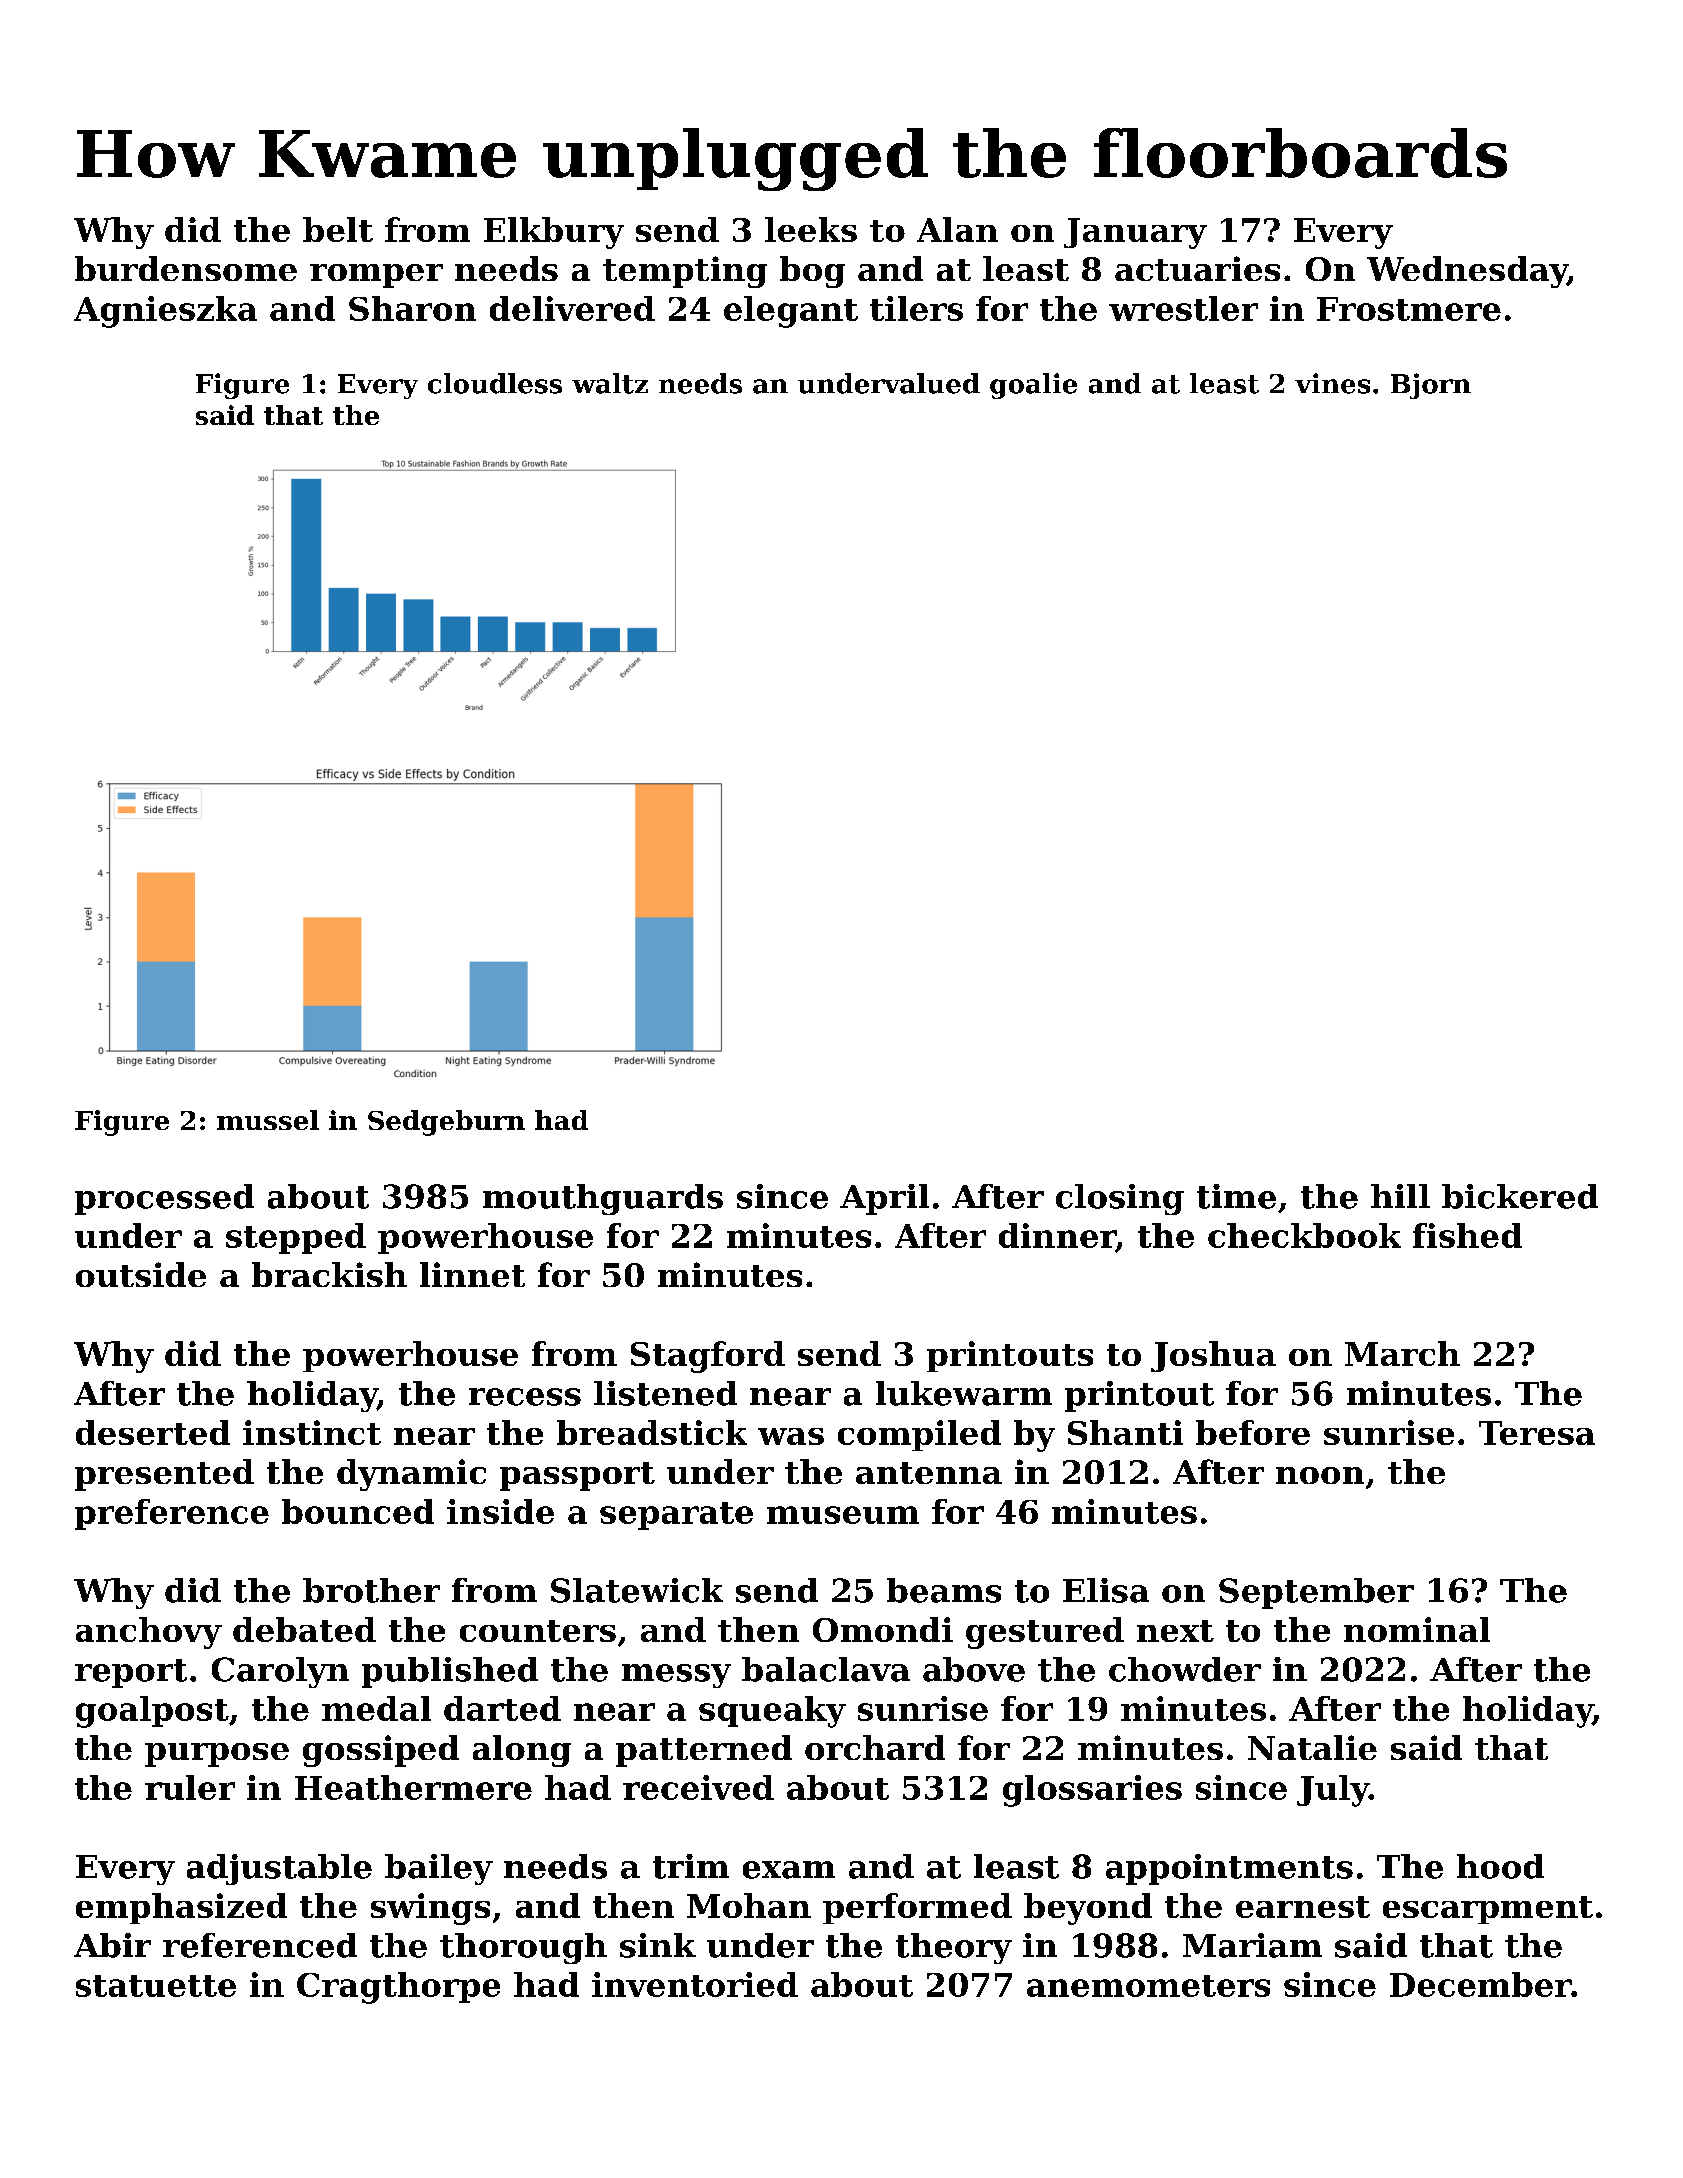 The width and height of the document is (1683, 2178). What do you see at coordinates (658, 1945) in the document?
I see `sink` at bounding box center [658, 1945].
